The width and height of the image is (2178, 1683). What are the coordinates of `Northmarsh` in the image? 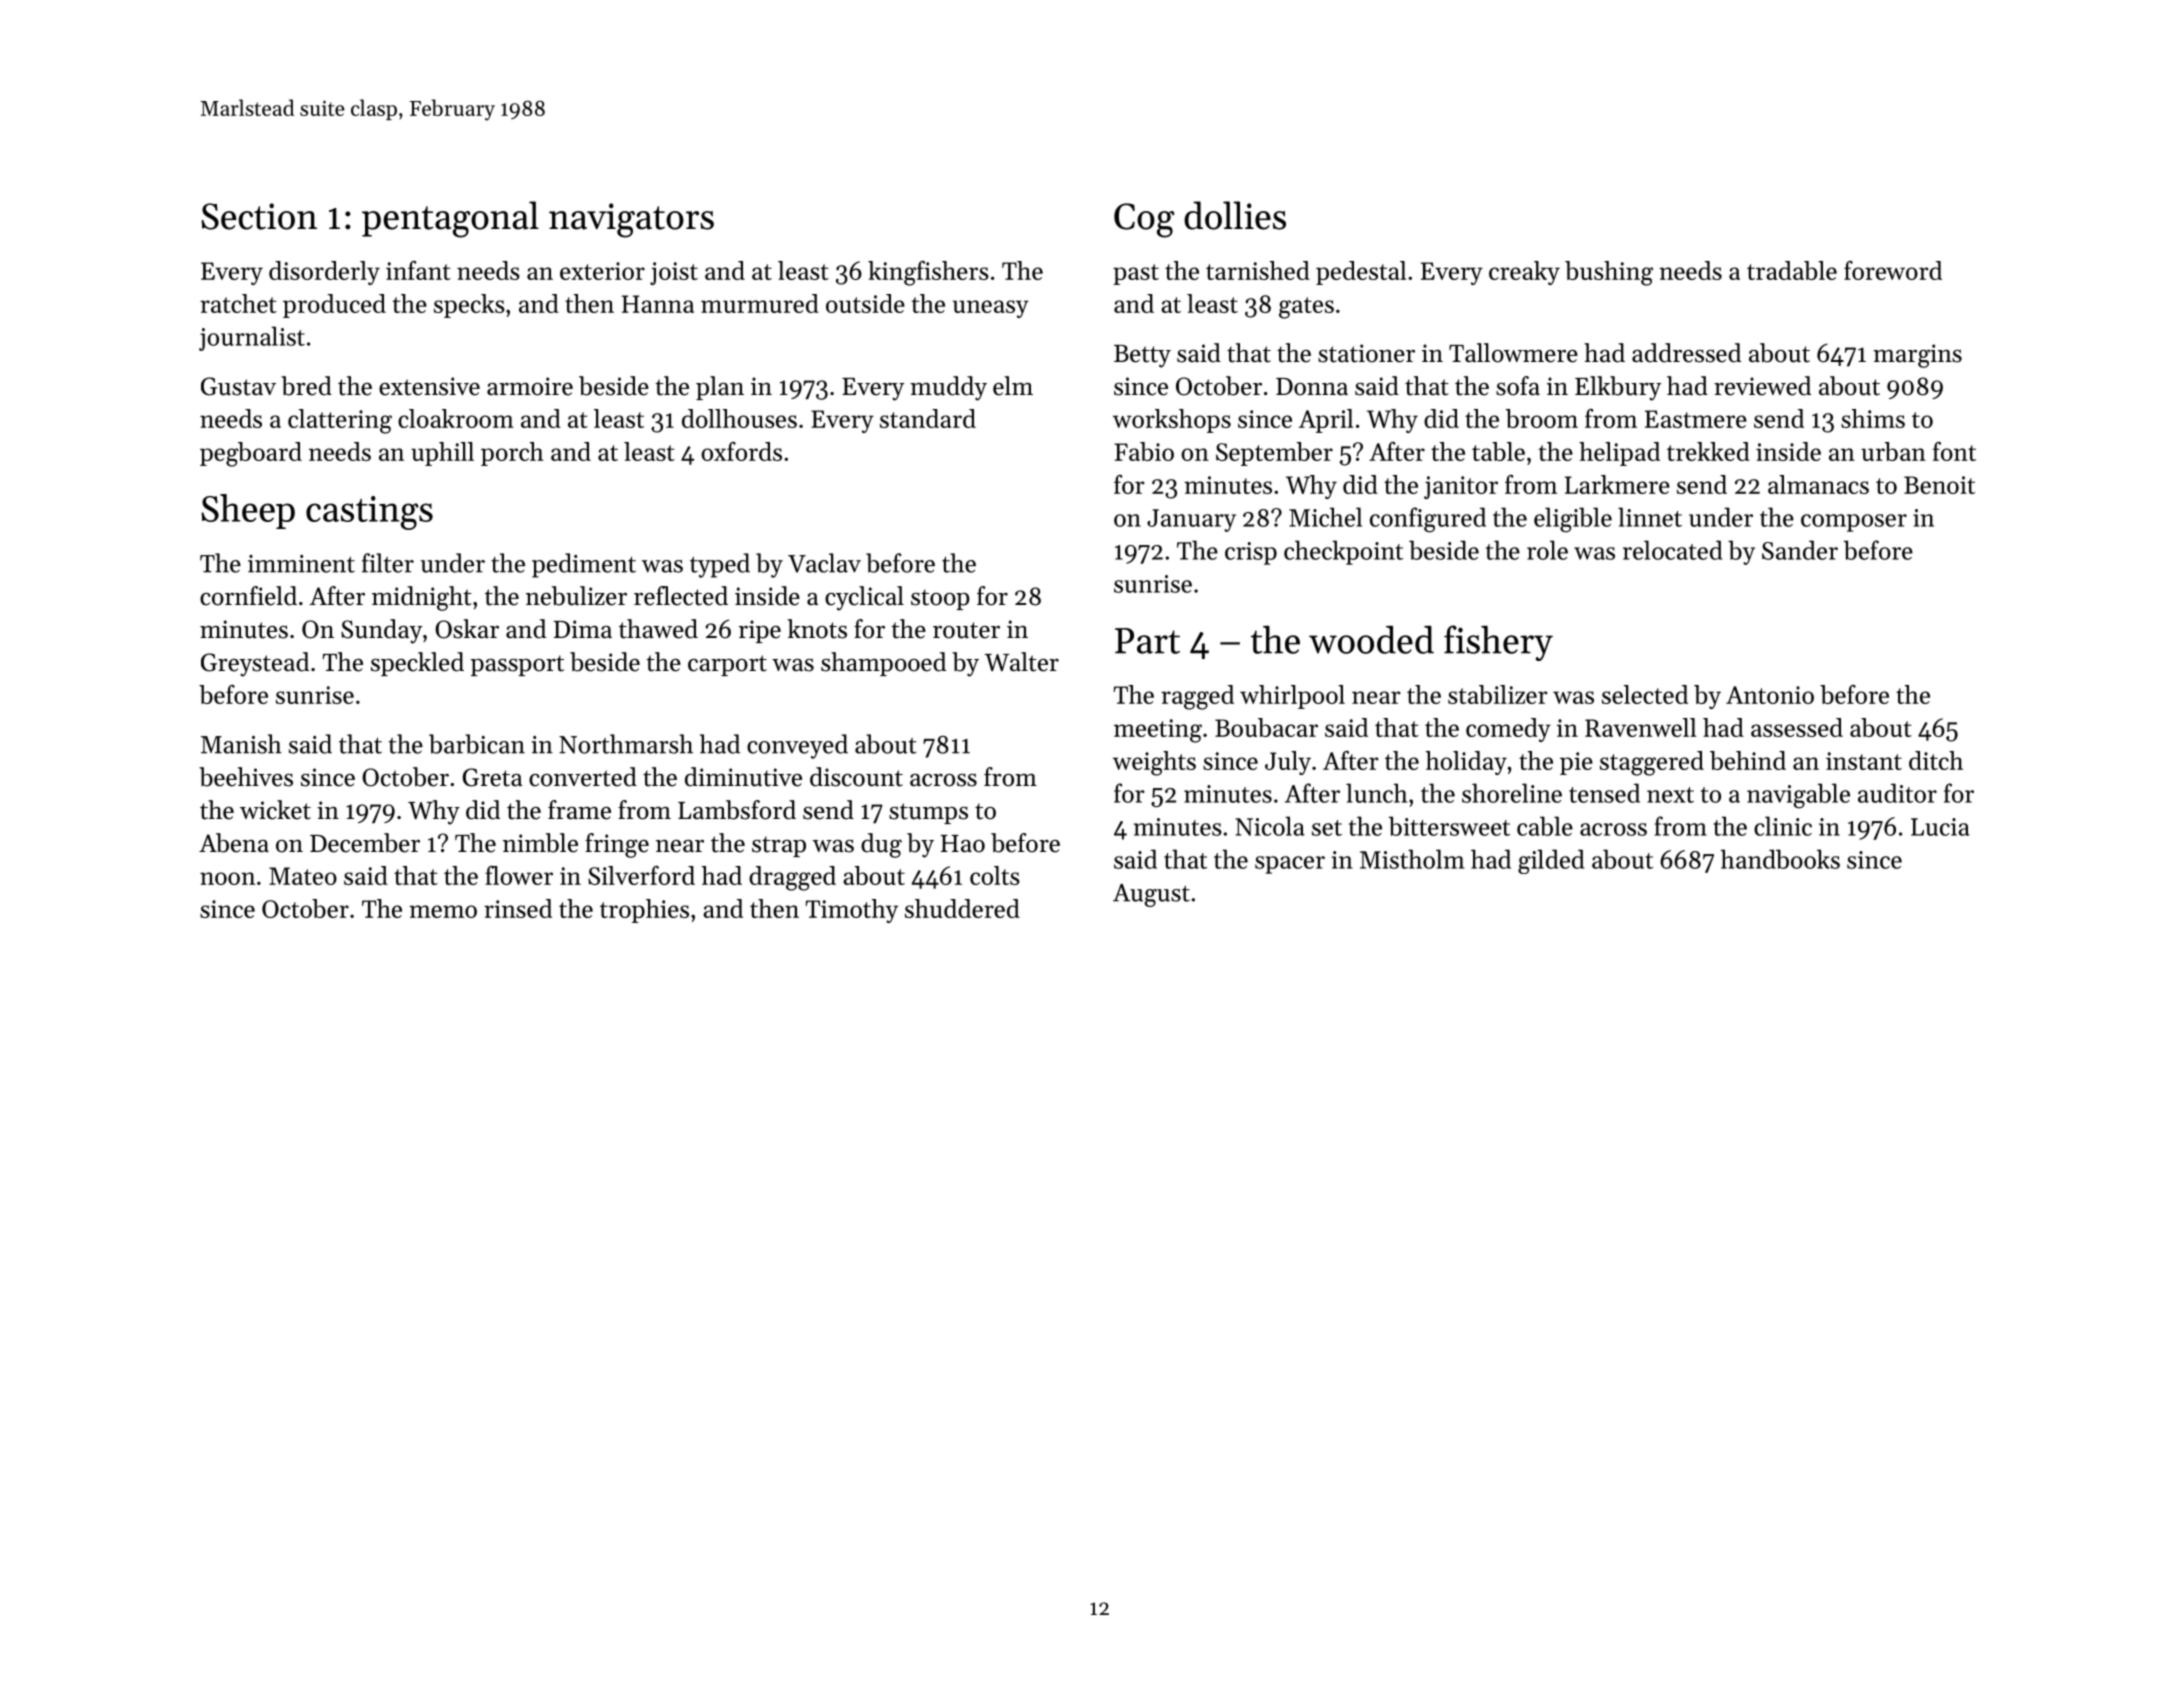 It's located at (626, 744).
